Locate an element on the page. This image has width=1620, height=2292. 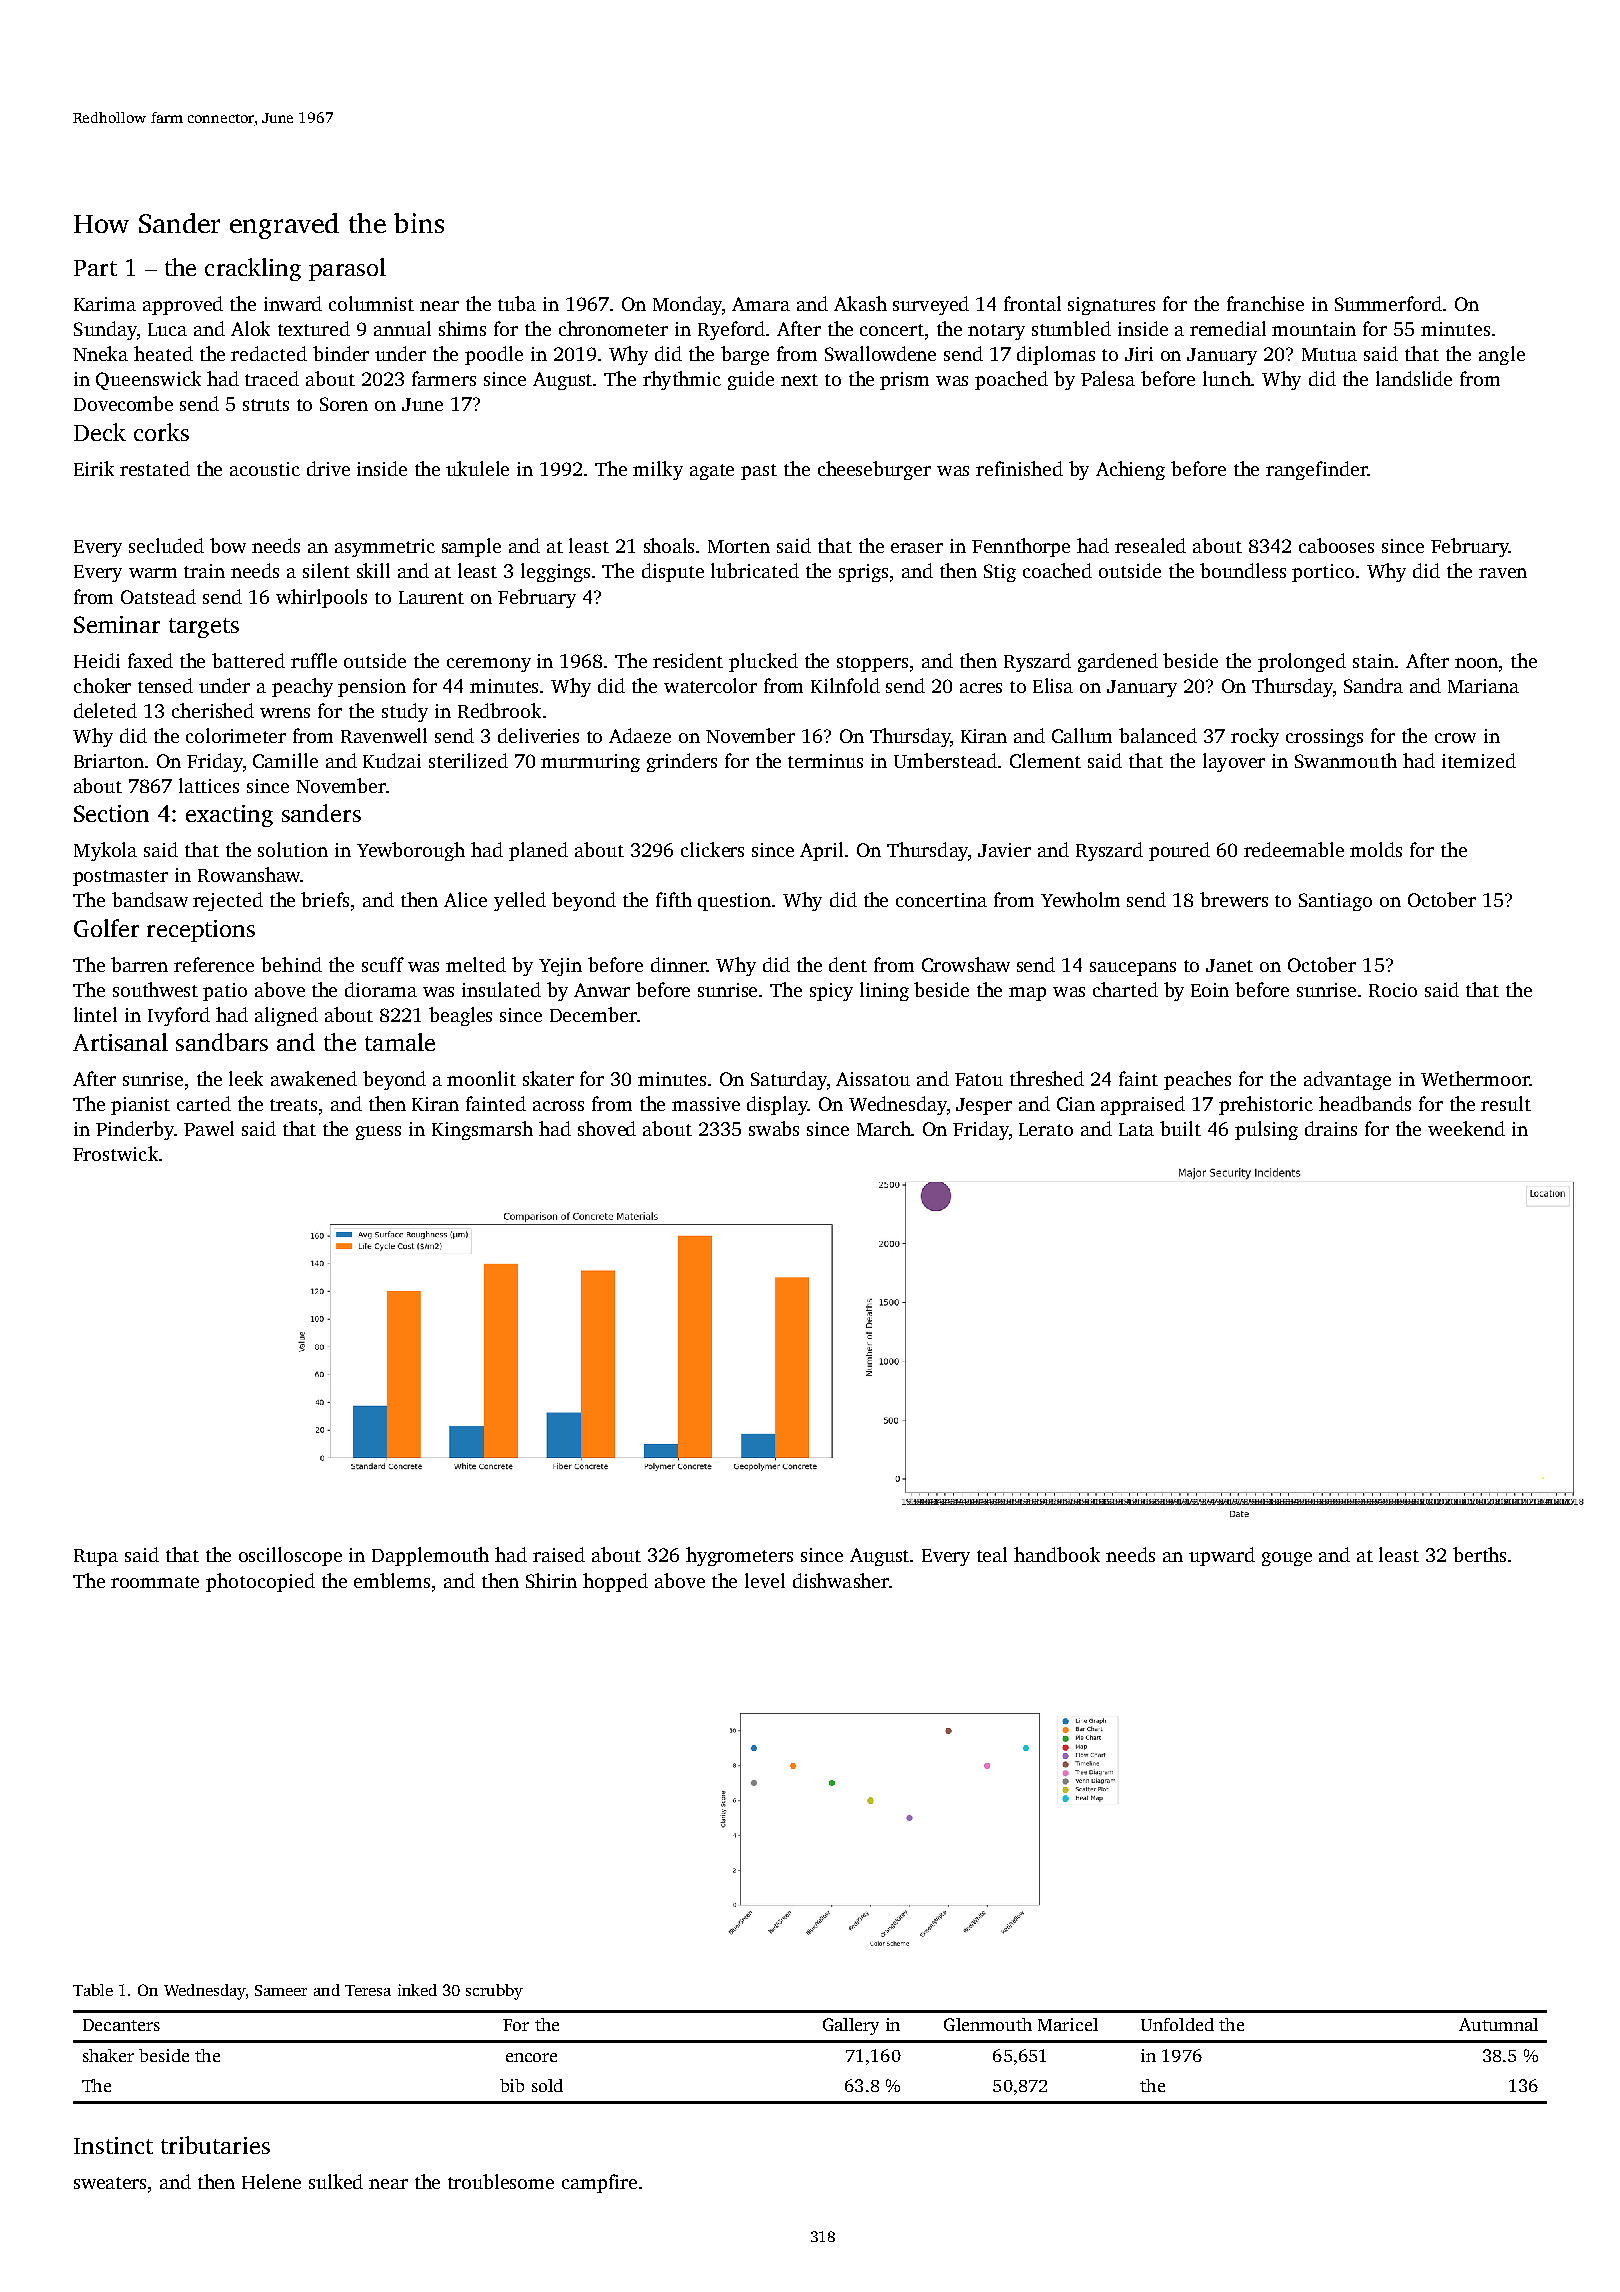
Rocio is located at coordinates (1393, 990).
